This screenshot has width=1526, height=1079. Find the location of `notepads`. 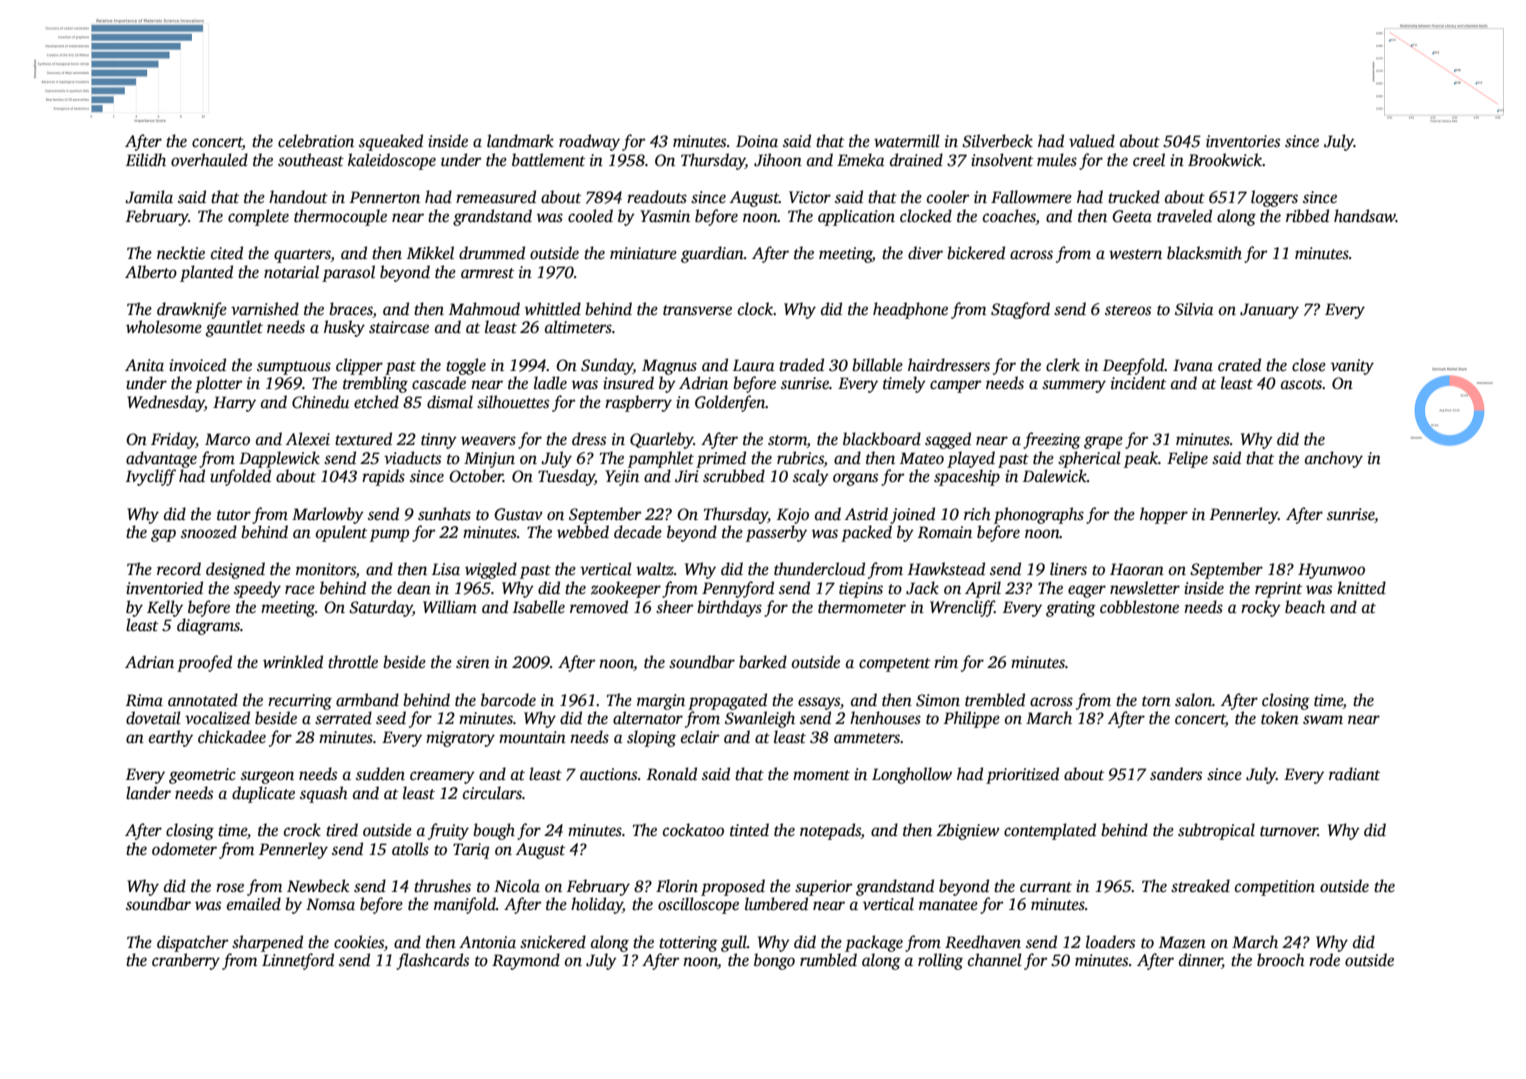

notepads is located at coordinates (830, 831).
